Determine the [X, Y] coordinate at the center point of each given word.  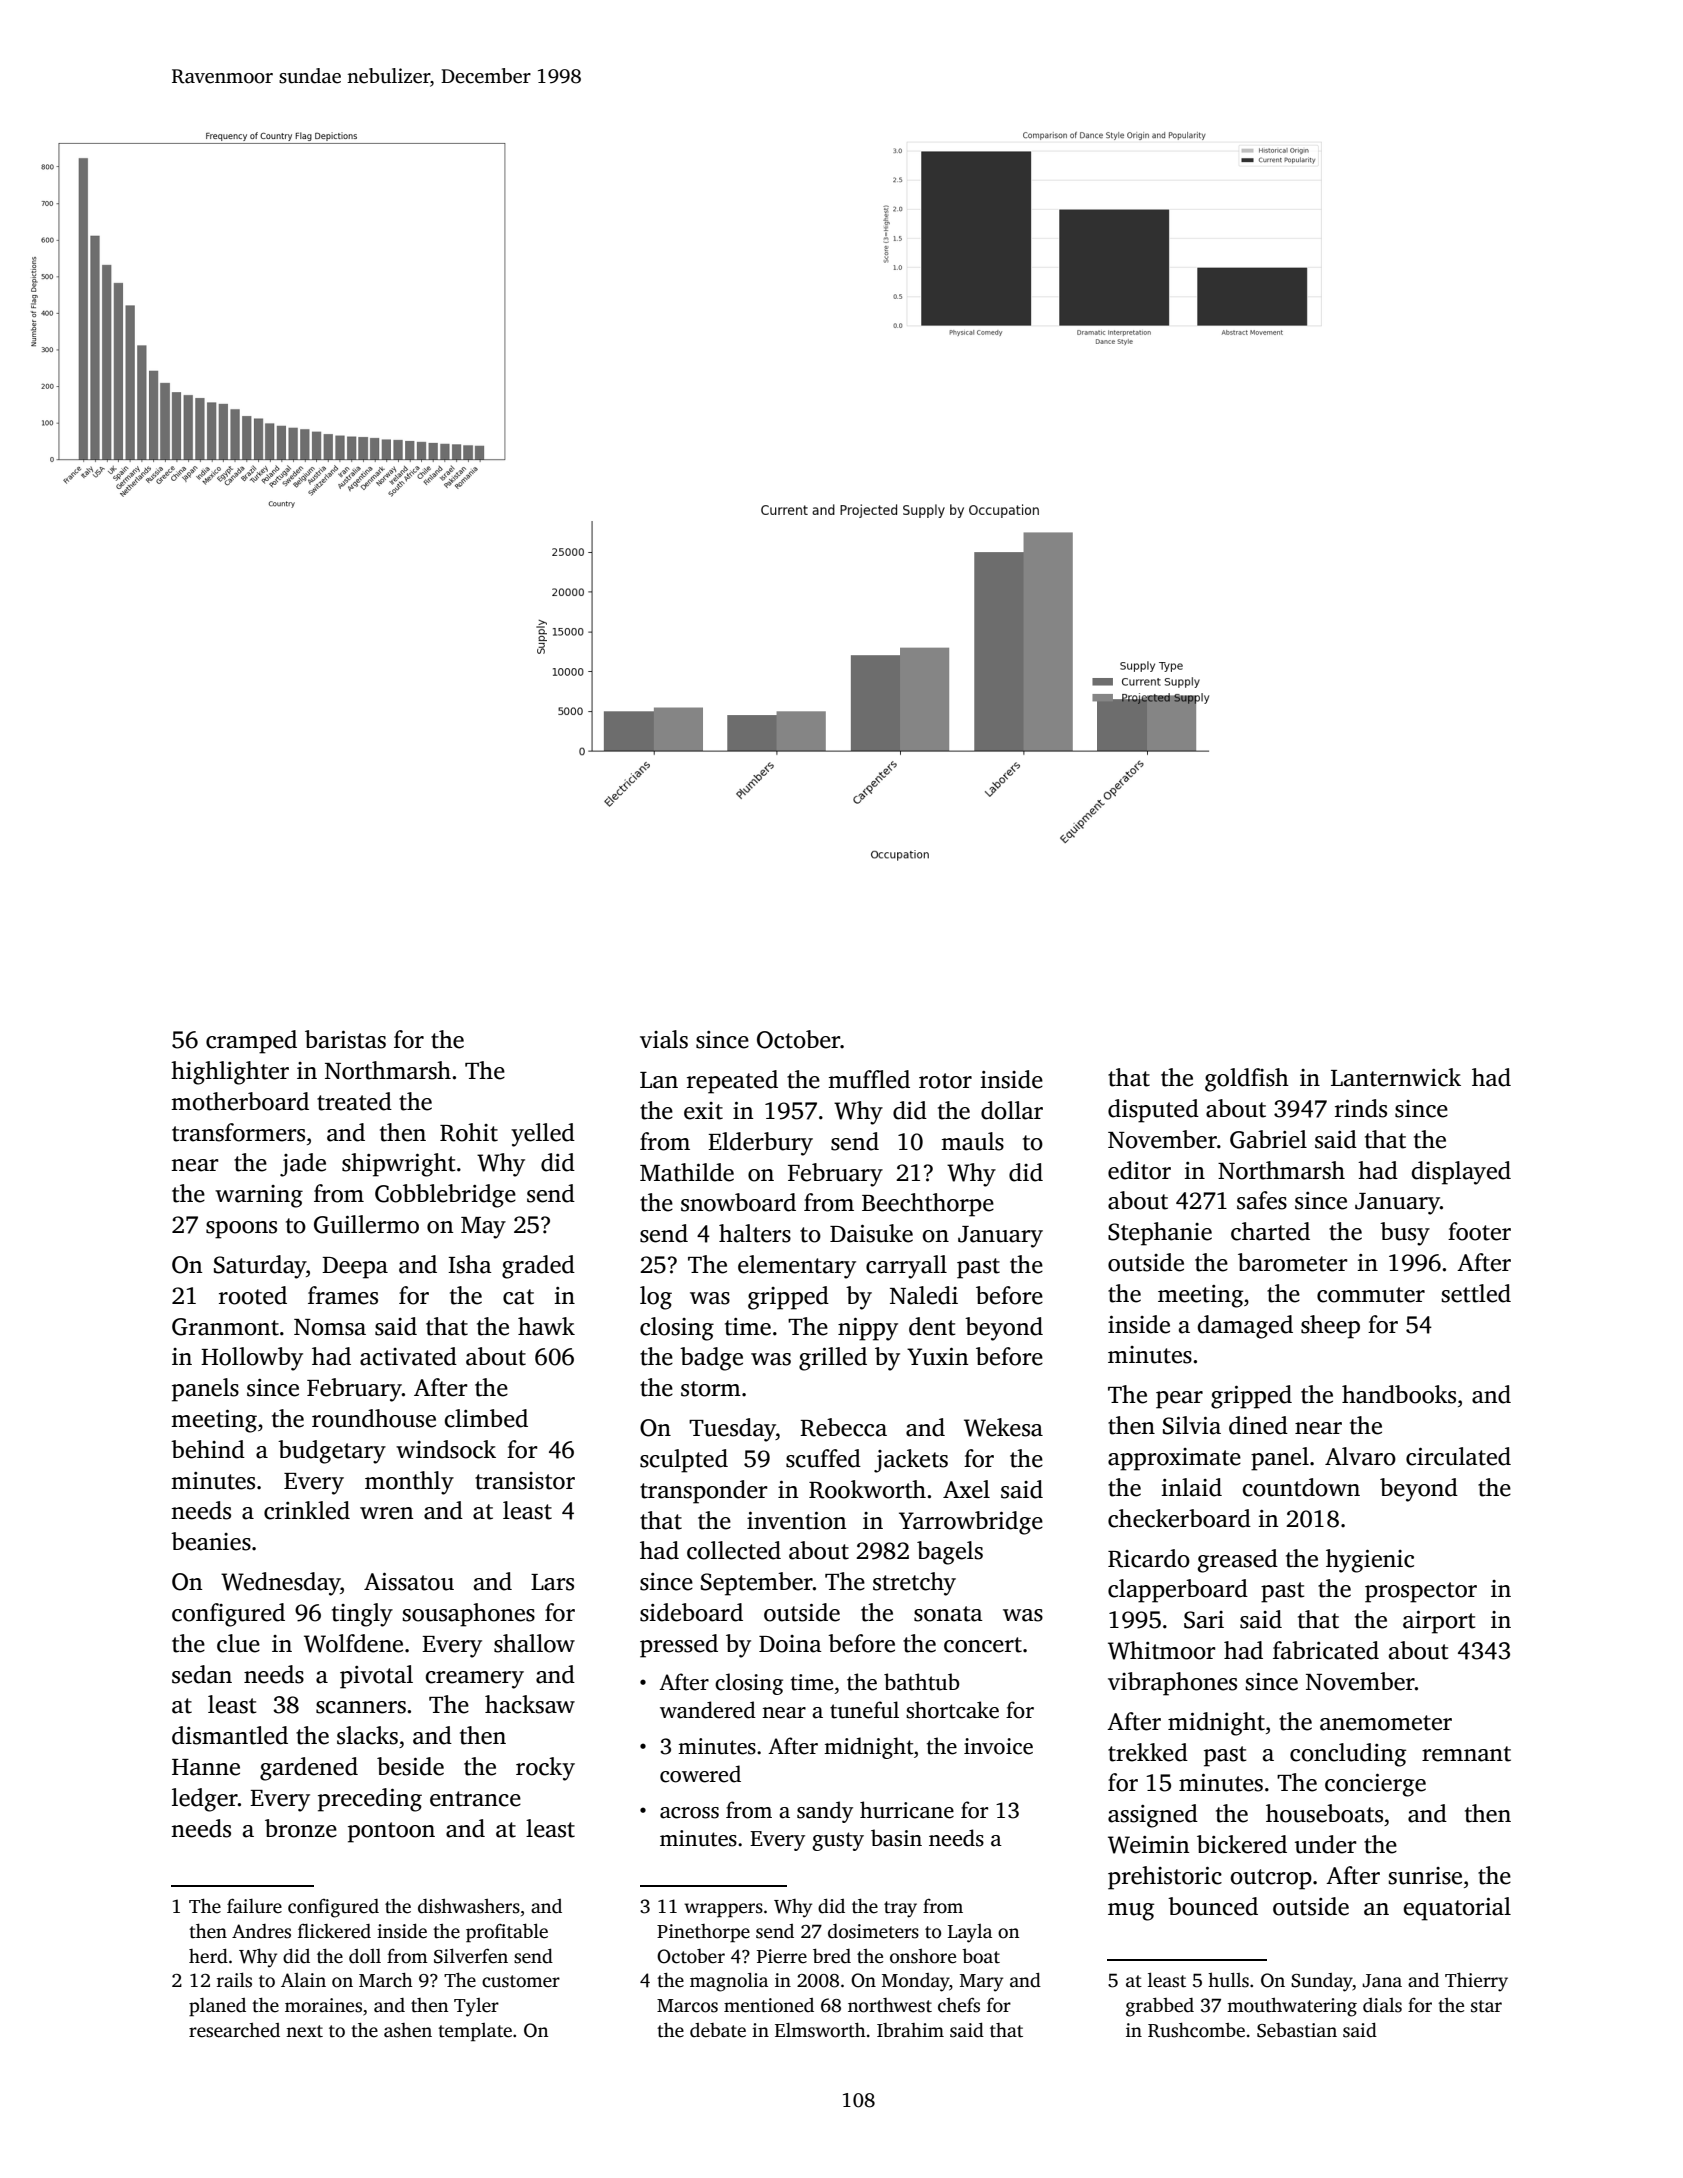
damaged [1245, 1327]
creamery [475, 1680]
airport [1439, 1622]
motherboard [240, 1101]
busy [1405, 1234]
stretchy [914, 1584]
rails [234, 1980]
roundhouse [374, 1418]
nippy [868, 1329]
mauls [972, 1141]
